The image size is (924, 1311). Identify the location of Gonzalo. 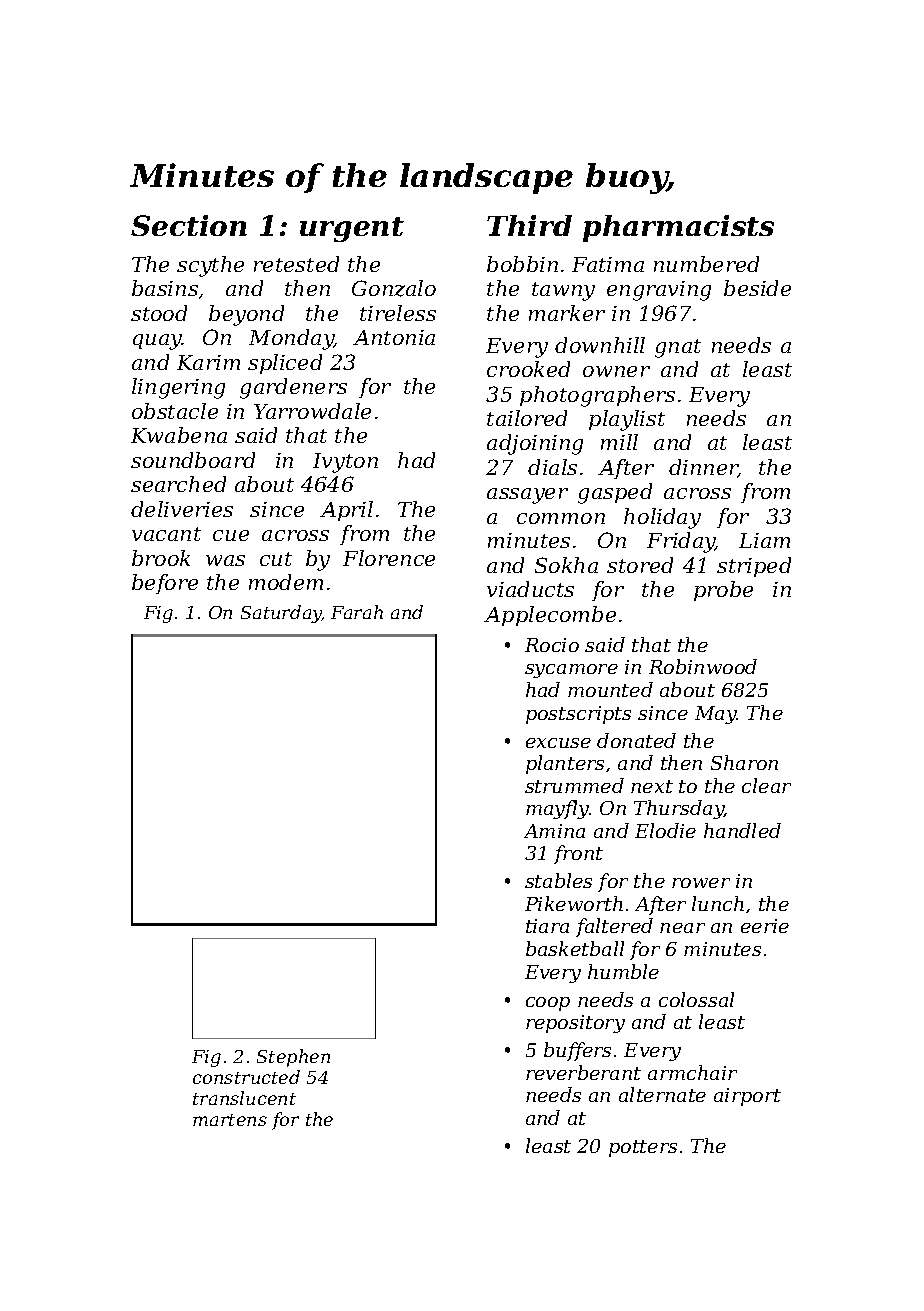
(394, 288).
